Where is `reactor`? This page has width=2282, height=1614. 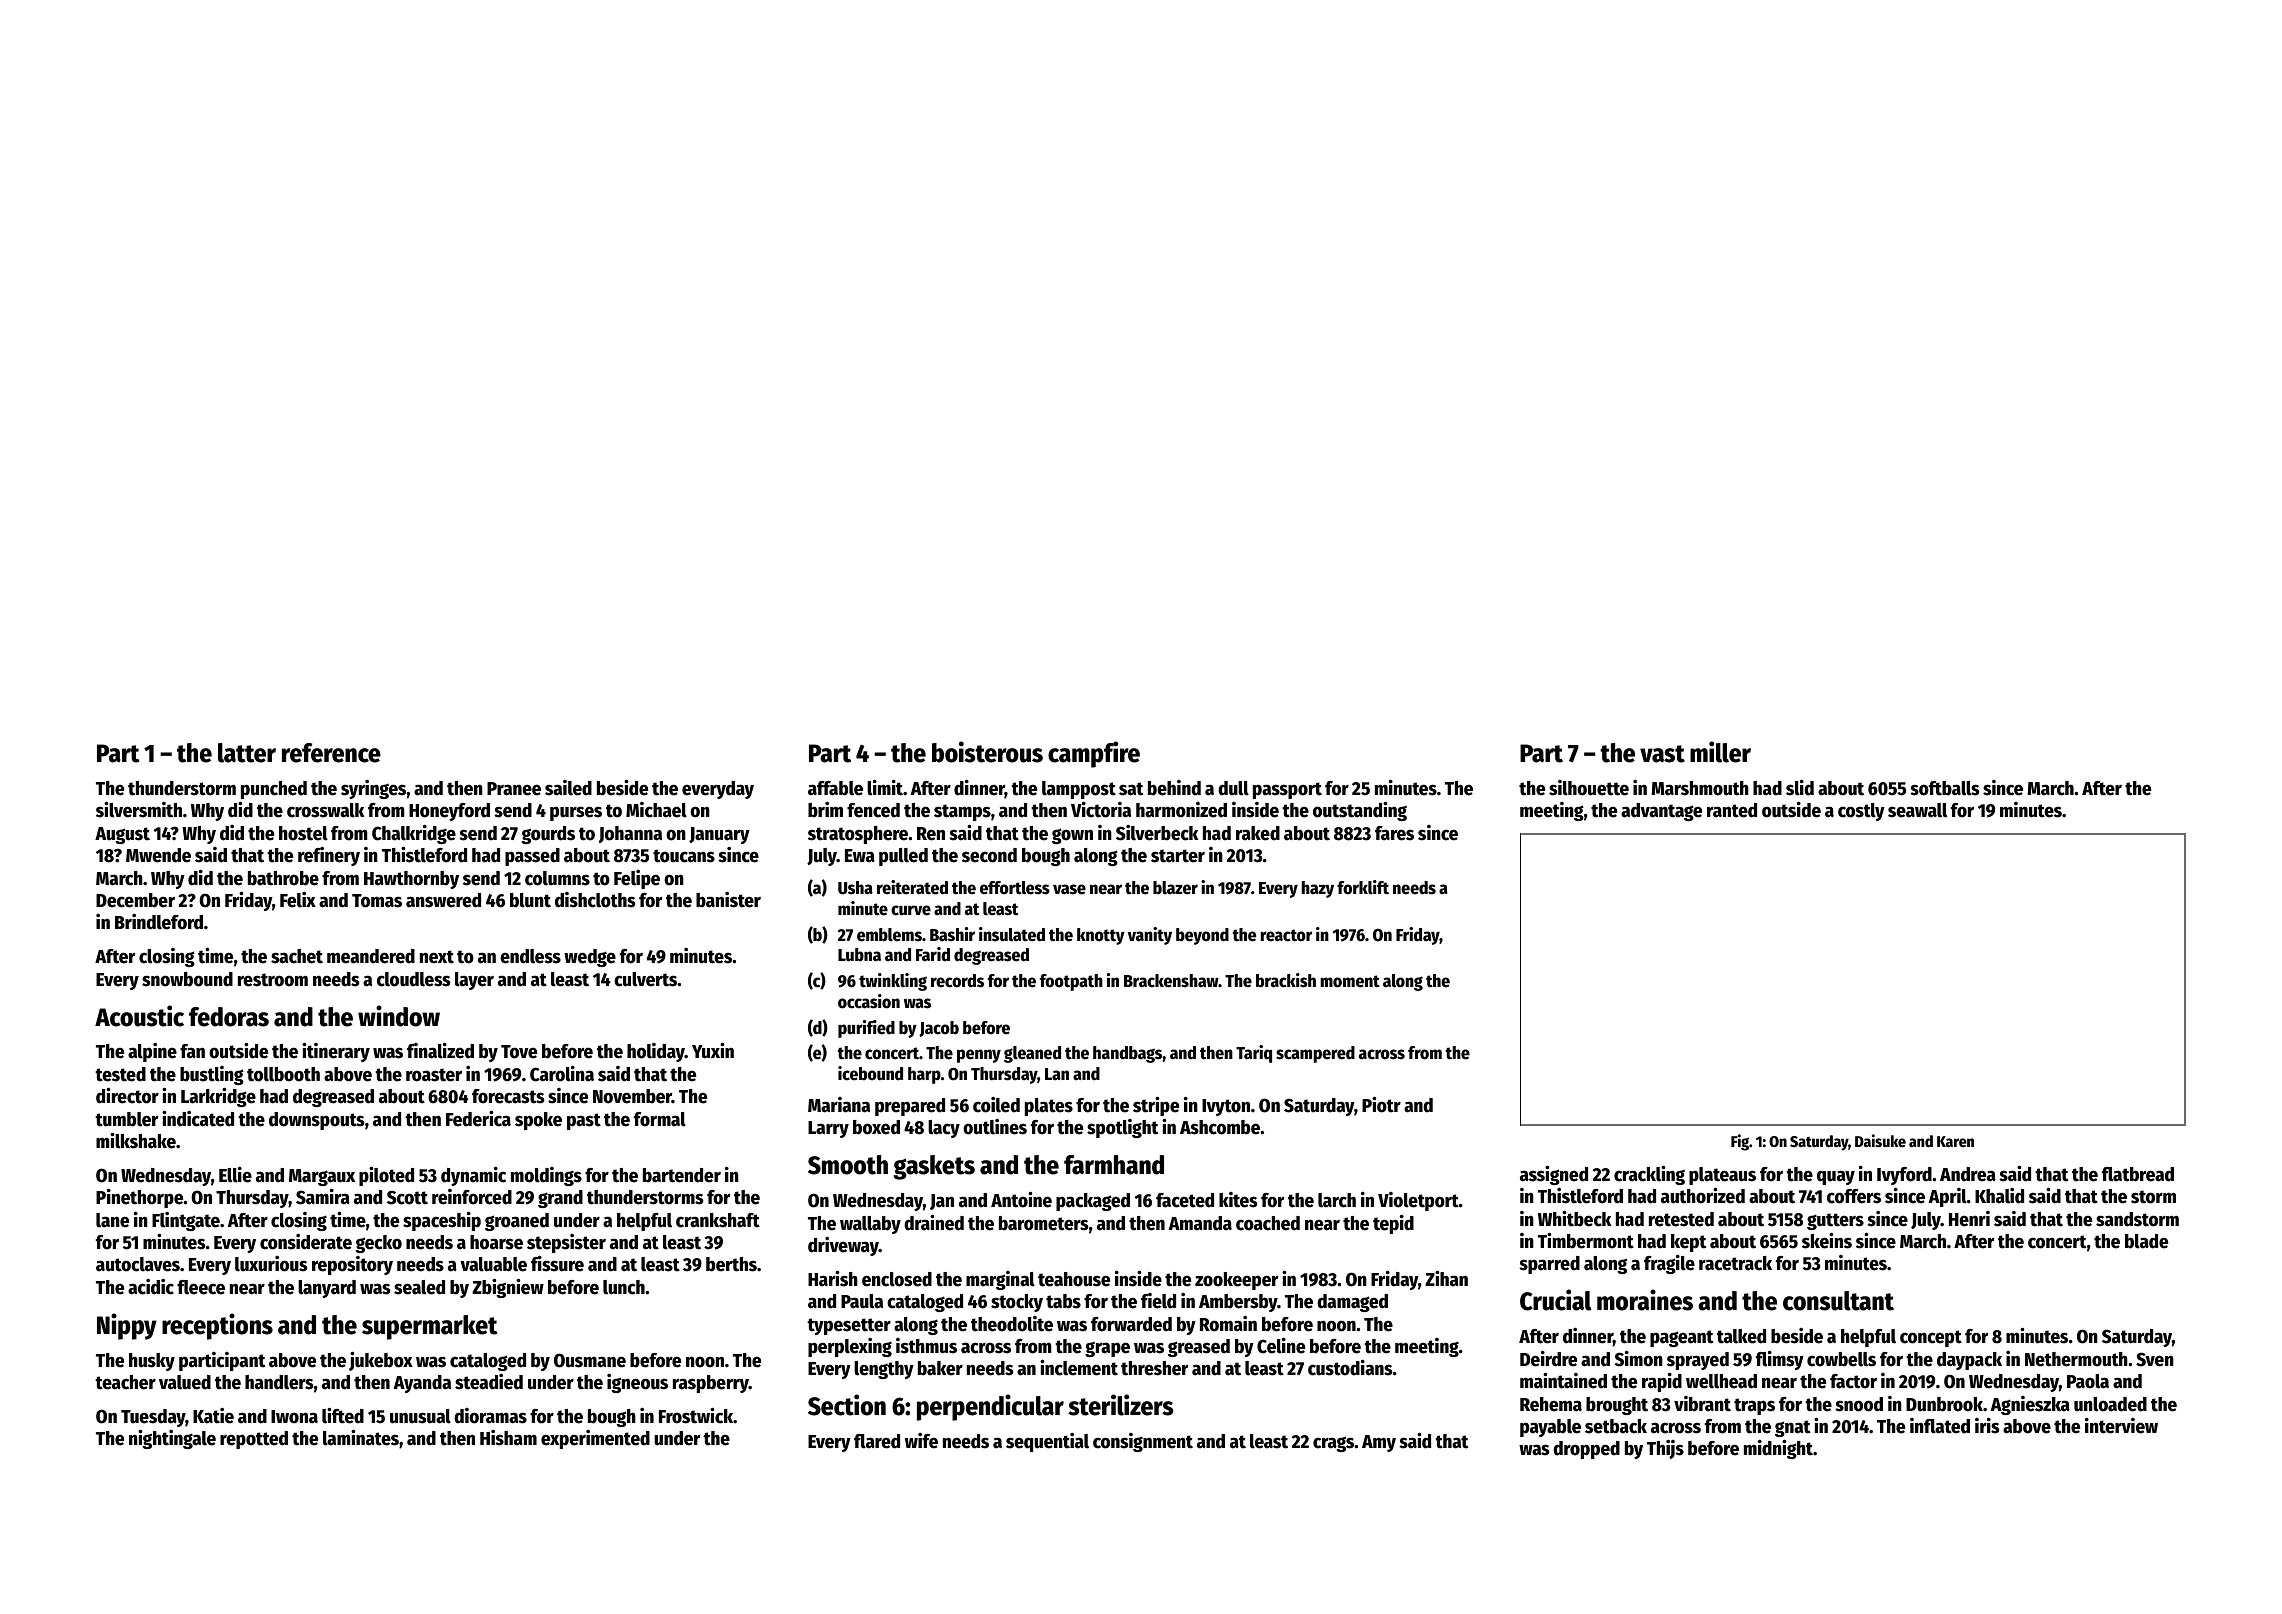 reactor is located at coordinates (1286, 935).
